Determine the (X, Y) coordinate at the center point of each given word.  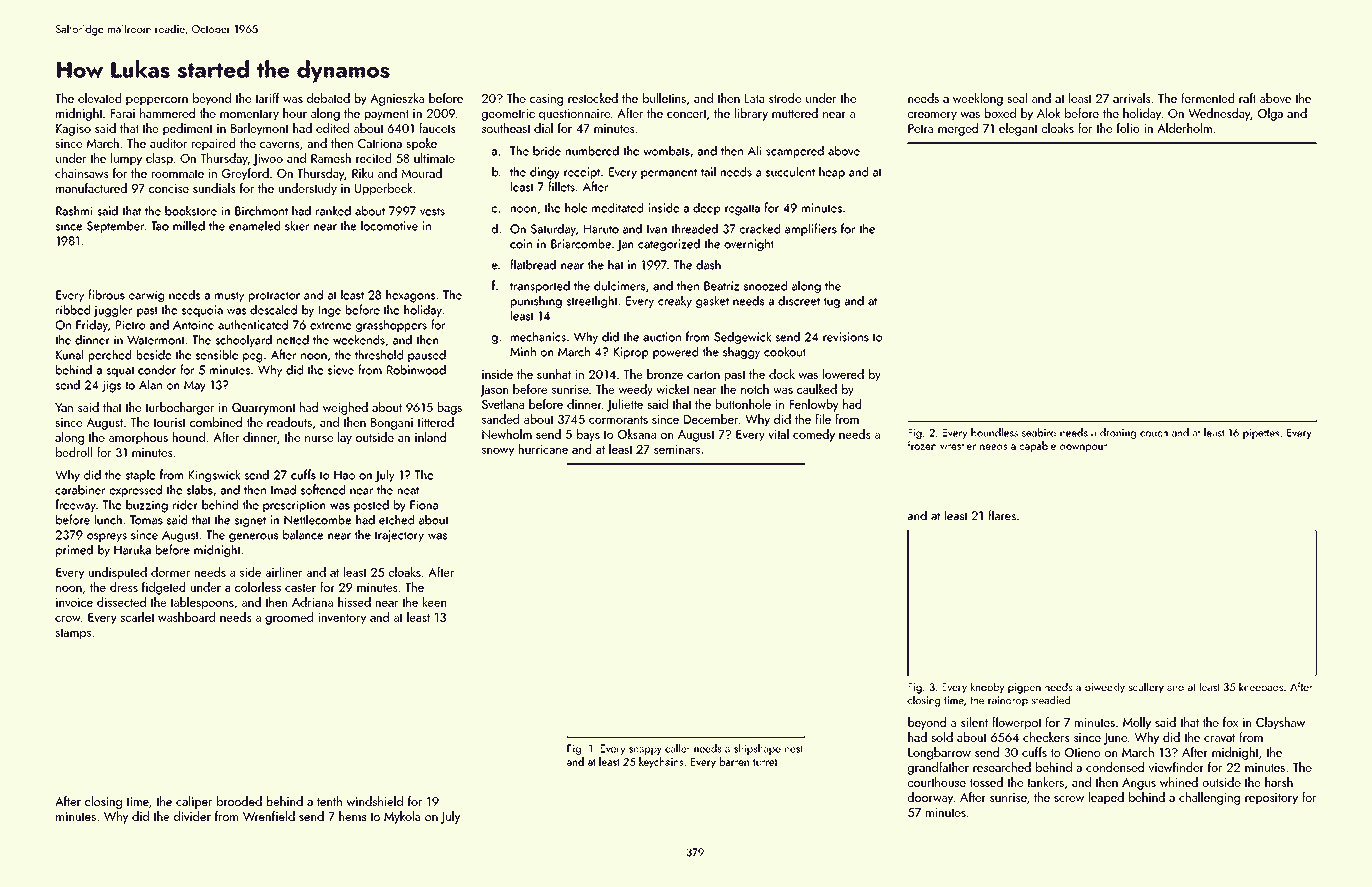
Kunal (69, 354)
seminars (677, 449)
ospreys (107, 537)
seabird (1039, 432)
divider (192, 816)
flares (1002, 515)
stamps (73, 634)
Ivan (657, 229)
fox (1230, 722)
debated (328, 98)
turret (765, 762)
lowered (843, 374)
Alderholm (1184, 128)
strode (785, 98)
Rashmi (74, 210)
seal (1017, 98)
